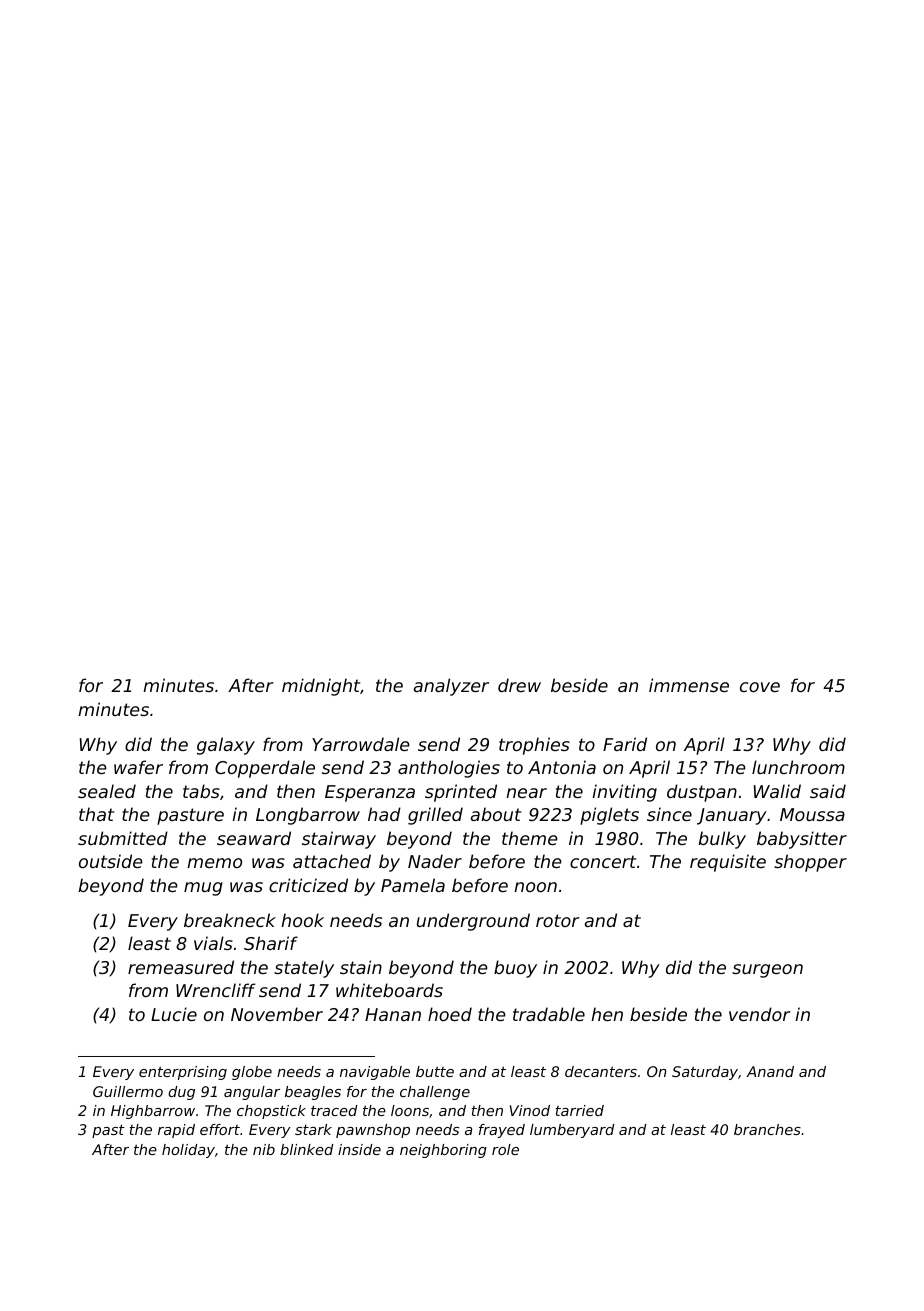 This screenshot has width=924, height=1311. I want to click on Nader, so click(435, 861).
